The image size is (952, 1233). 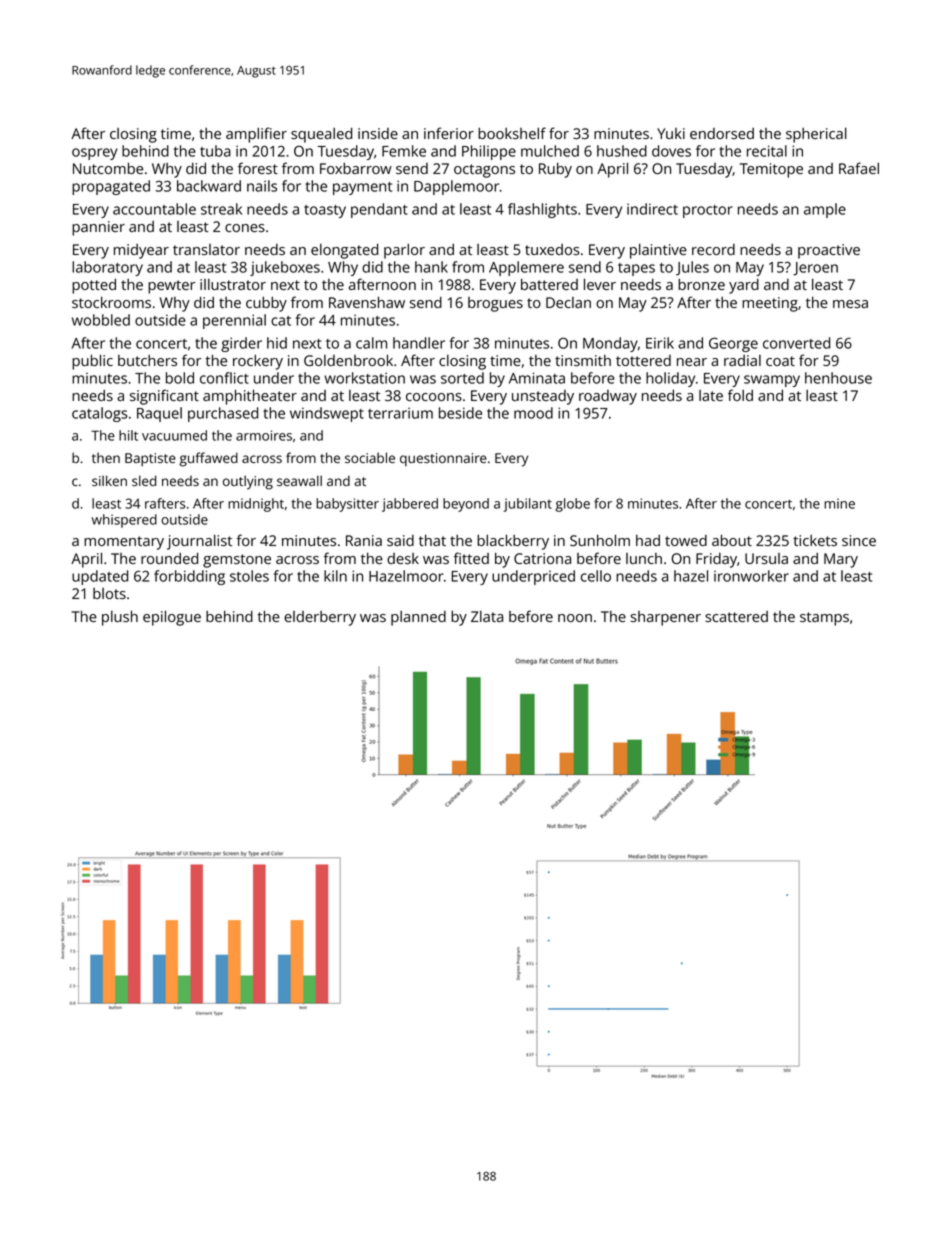 I want to click on Ruby, so click(x=555, y=170).
